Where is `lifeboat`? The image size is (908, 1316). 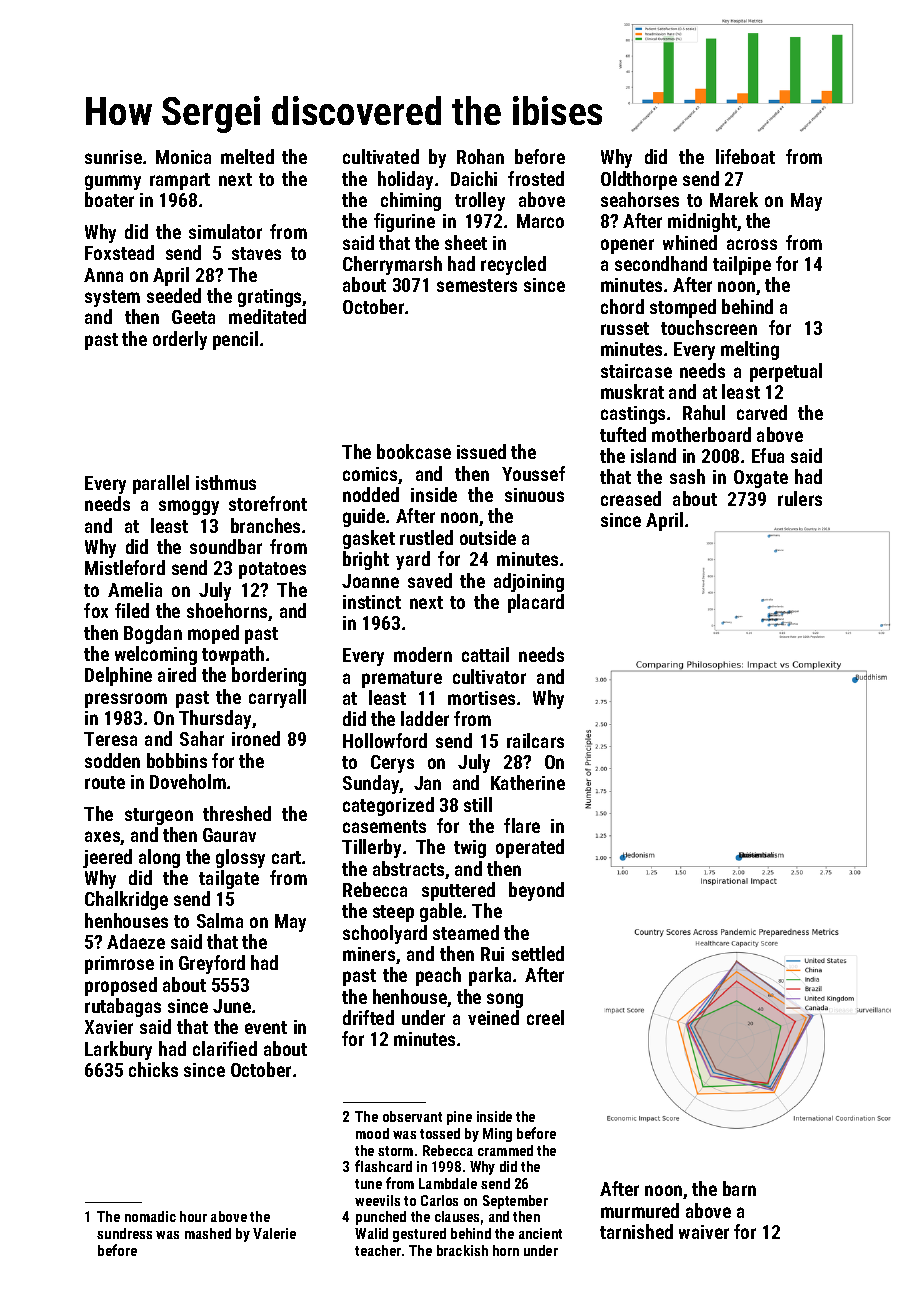
lifeboat is located at coordinates (745, 156).
